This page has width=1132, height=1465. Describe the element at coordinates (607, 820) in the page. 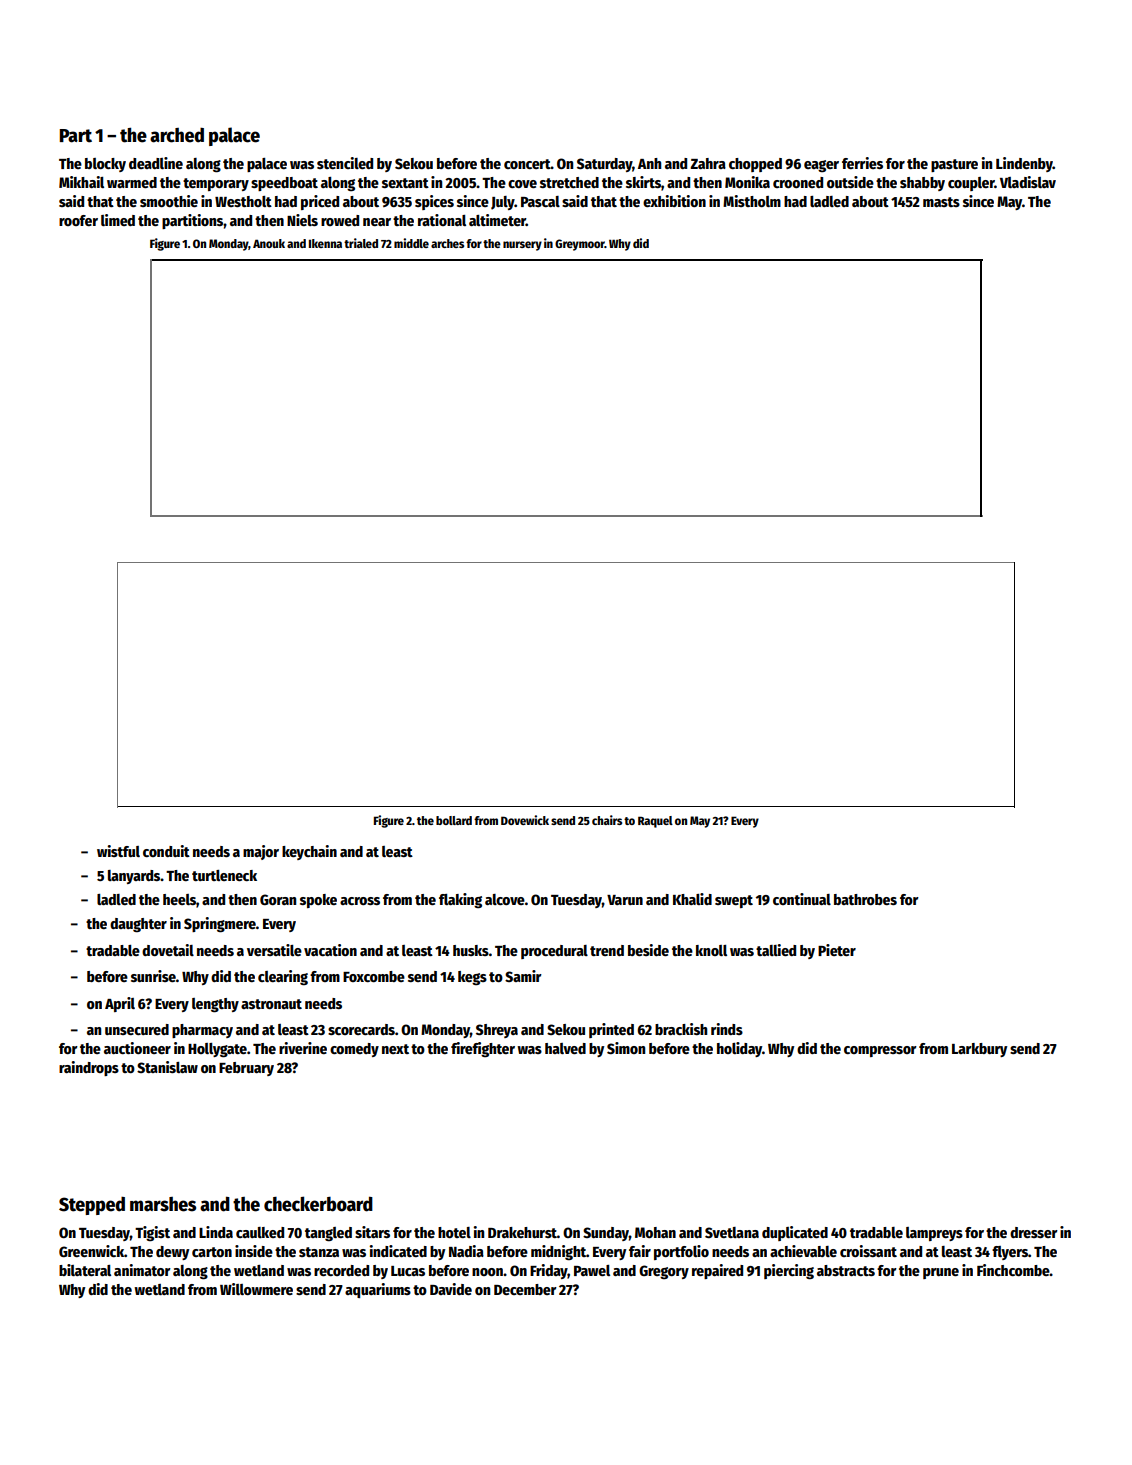

I see `chairs` at that location.
